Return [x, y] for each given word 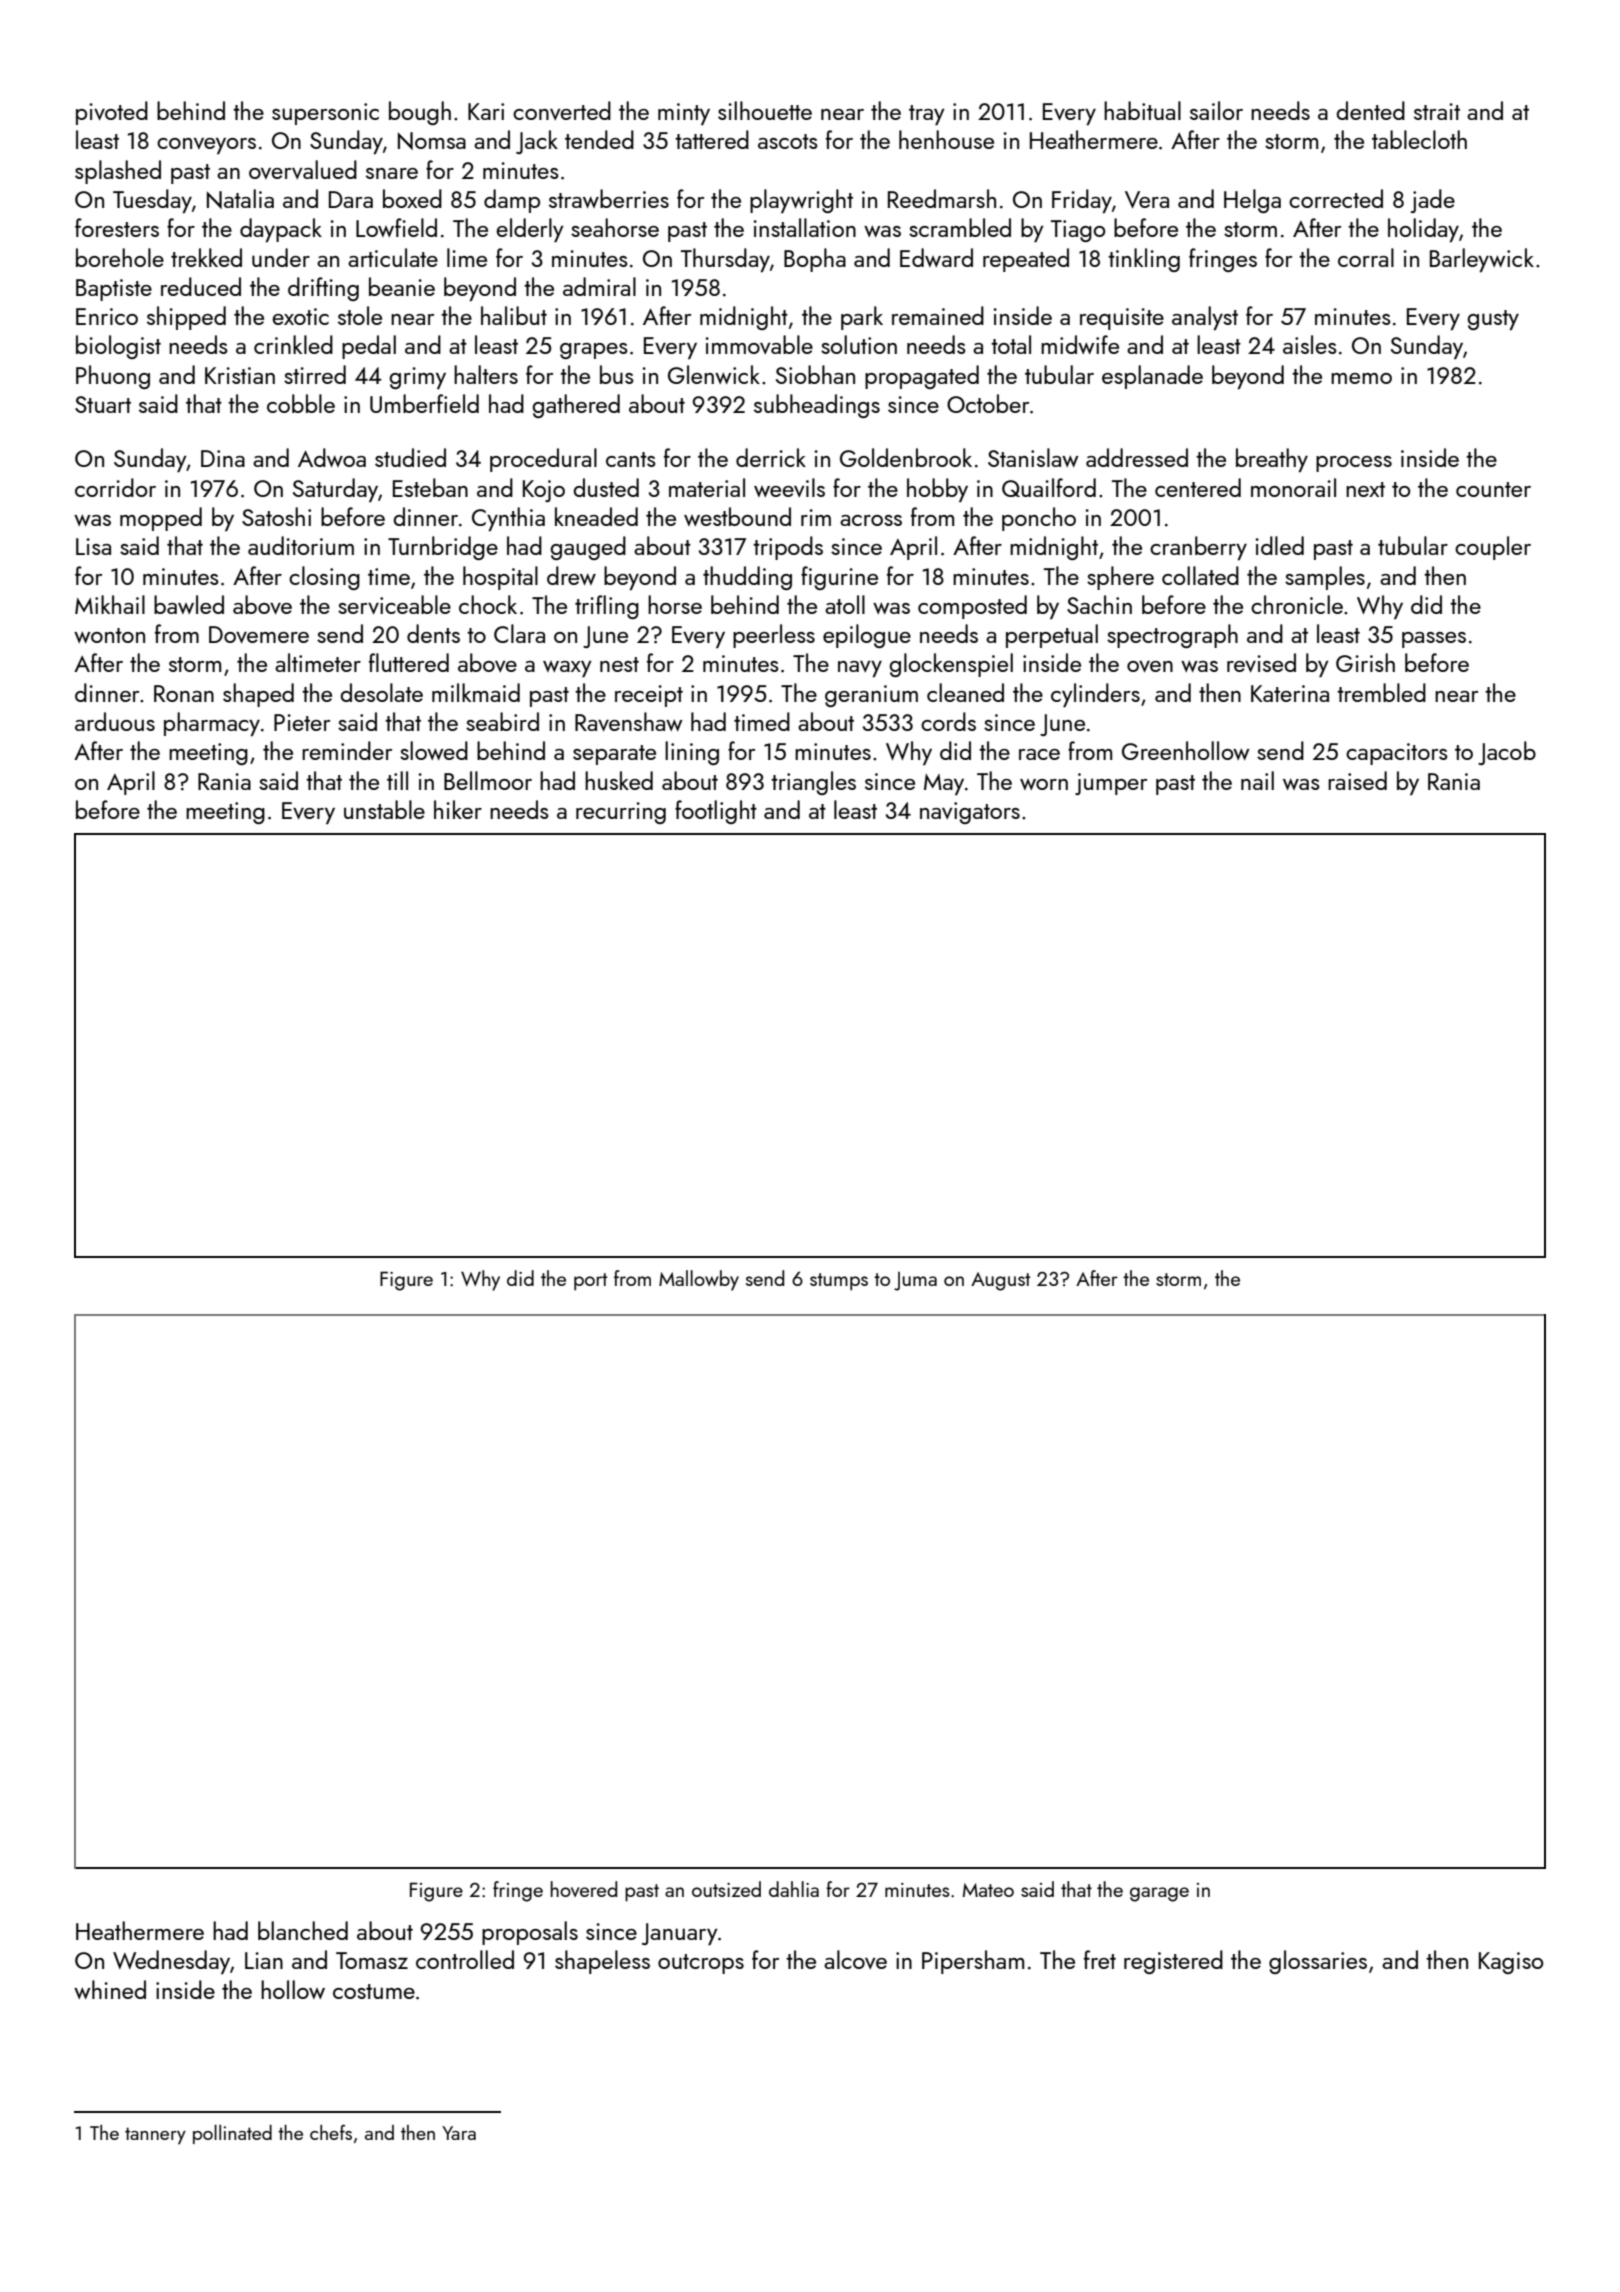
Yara [459, 2133]
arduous [115, 721]
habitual [1142, 110]
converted [562, 110]
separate [614, 755]
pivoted [112, 113]
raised [1357, 780]
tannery [155, 2136]
